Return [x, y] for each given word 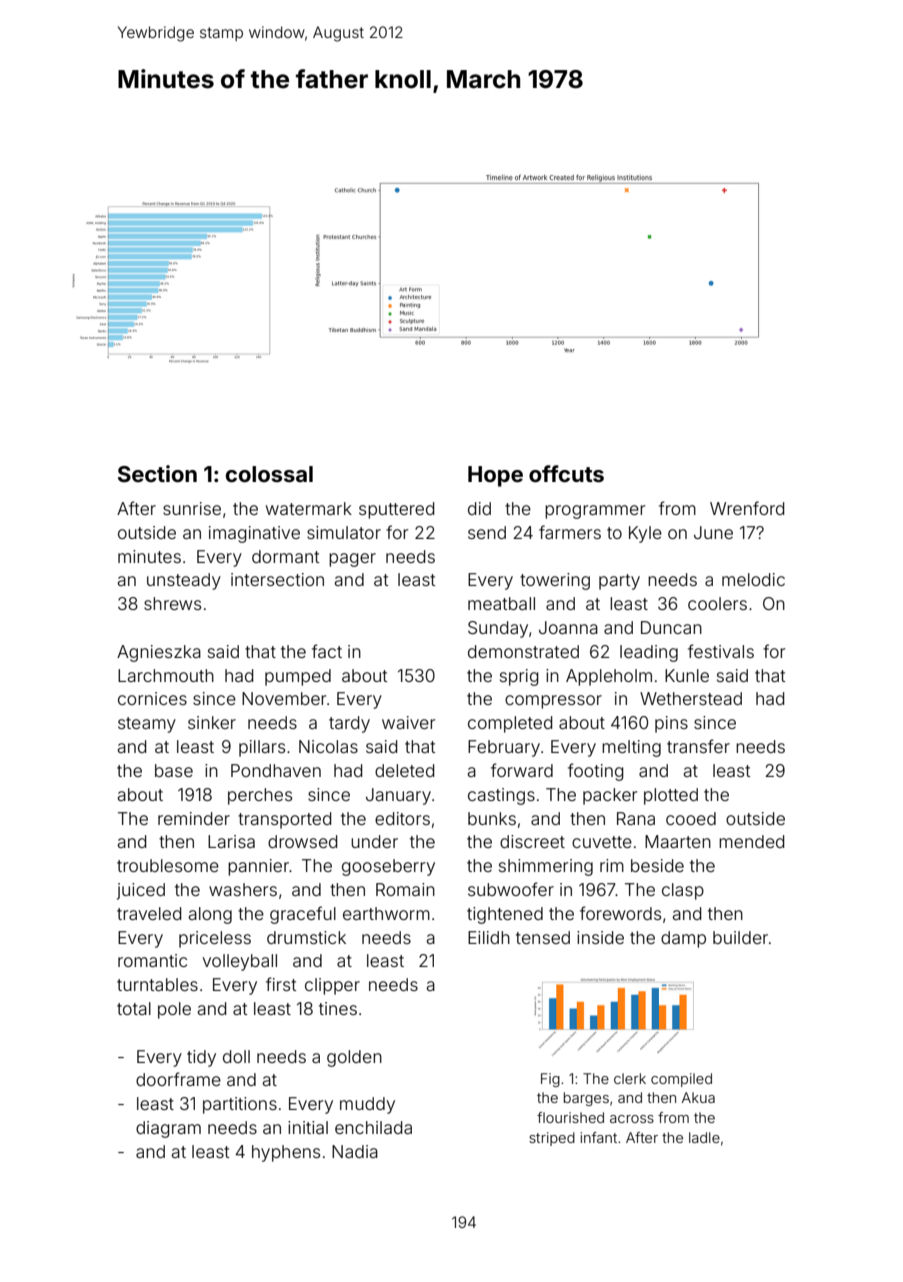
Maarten [678, 841]
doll [236, 1056]
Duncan [671, 627]
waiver [408, 722]
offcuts [566, 473]
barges [586, 1099]
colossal [269, 474]
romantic [152, 960]
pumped [298, 677]
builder [740, 937]
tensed [543, 937]
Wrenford [747, 508]
